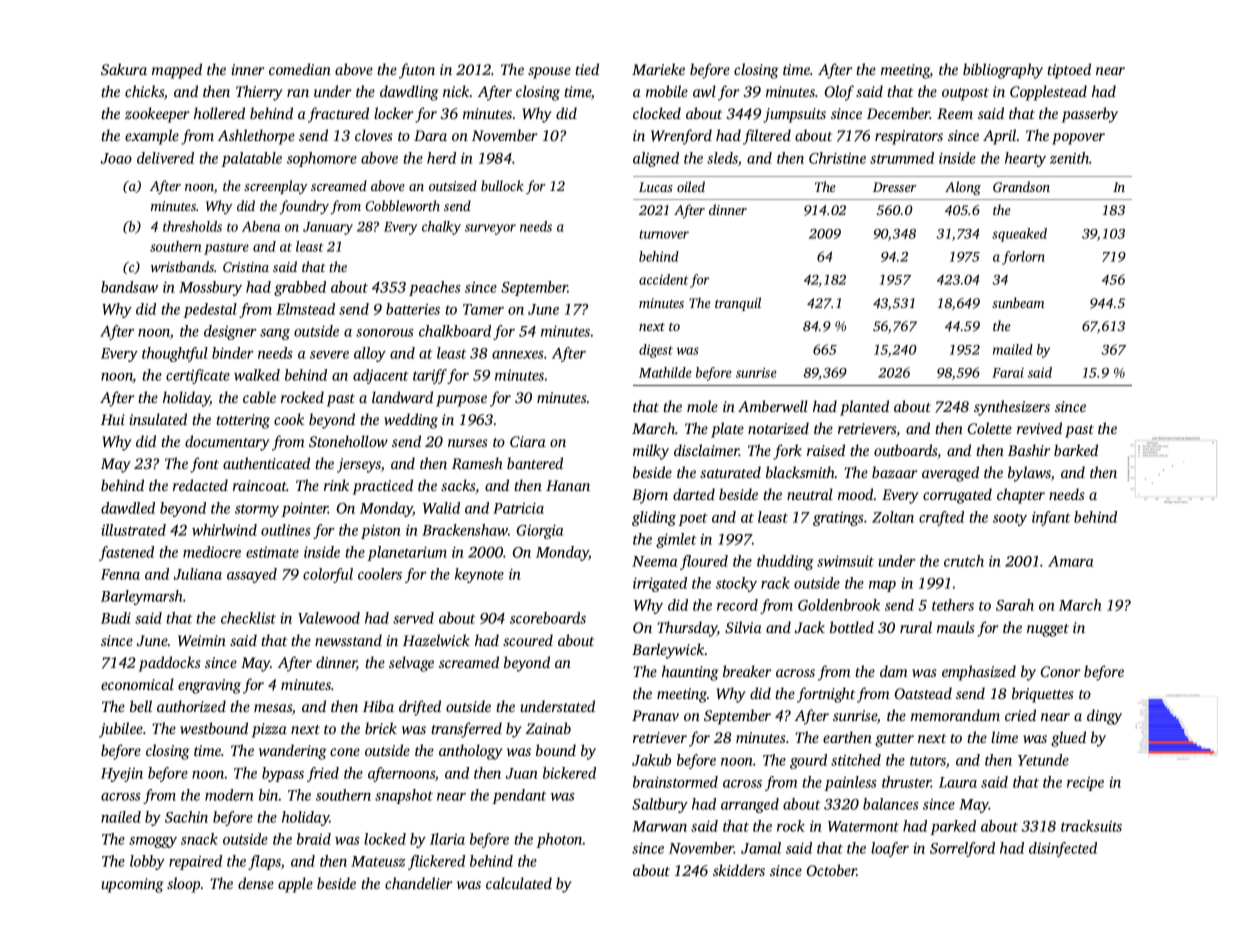 This page has height=952, width=1233. I want to click on modern, so click(229, 795).
